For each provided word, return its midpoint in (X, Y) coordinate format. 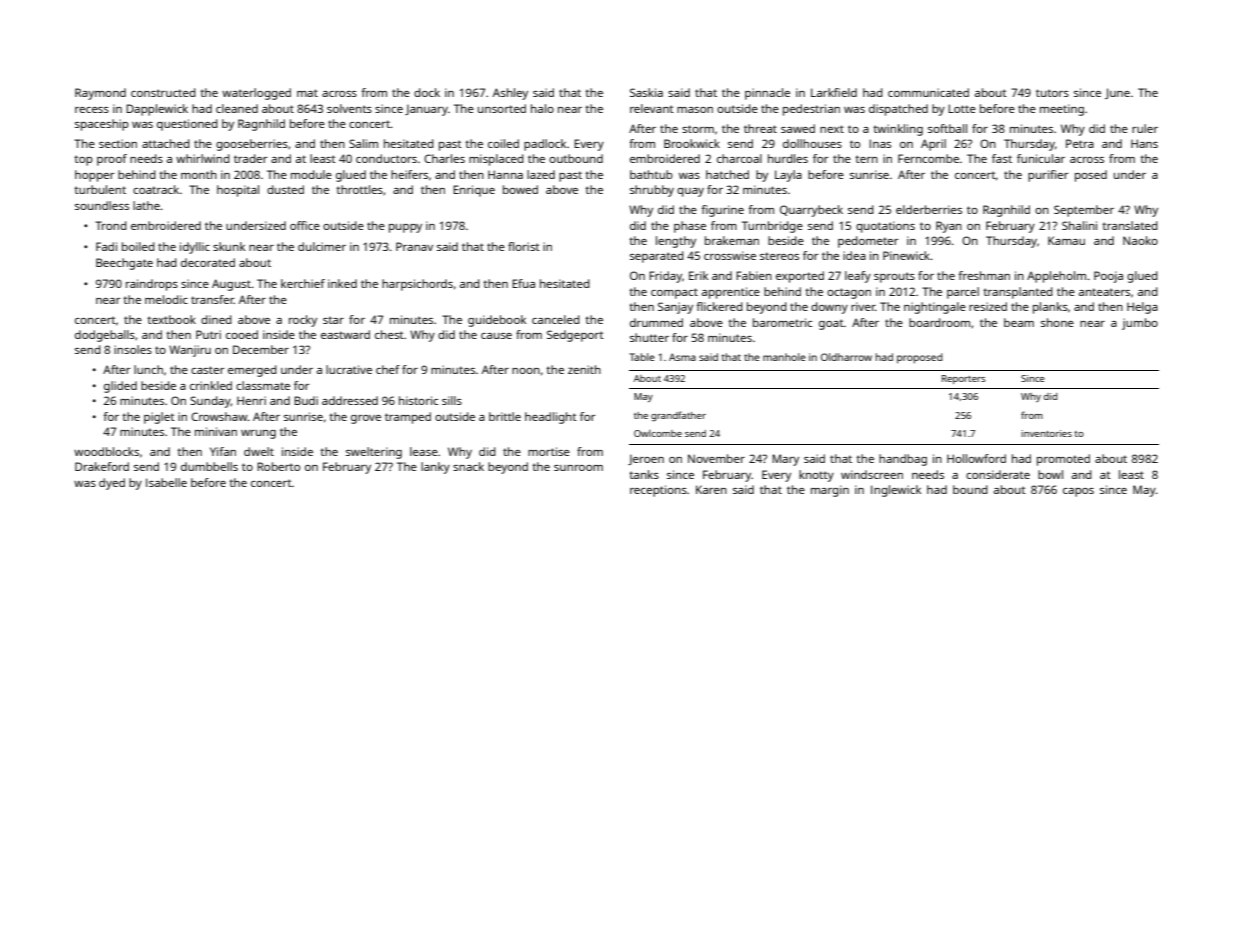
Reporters (964, 379)
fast (1002, 158)
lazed (541, 174)
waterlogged (256, 94)
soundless (102, 205)
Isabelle (166, 482)
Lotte (962, 108)
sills (452, 400)
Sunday (210, 402)
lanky (435, 468)
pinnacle (767, 94)
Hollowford (976, 458)
